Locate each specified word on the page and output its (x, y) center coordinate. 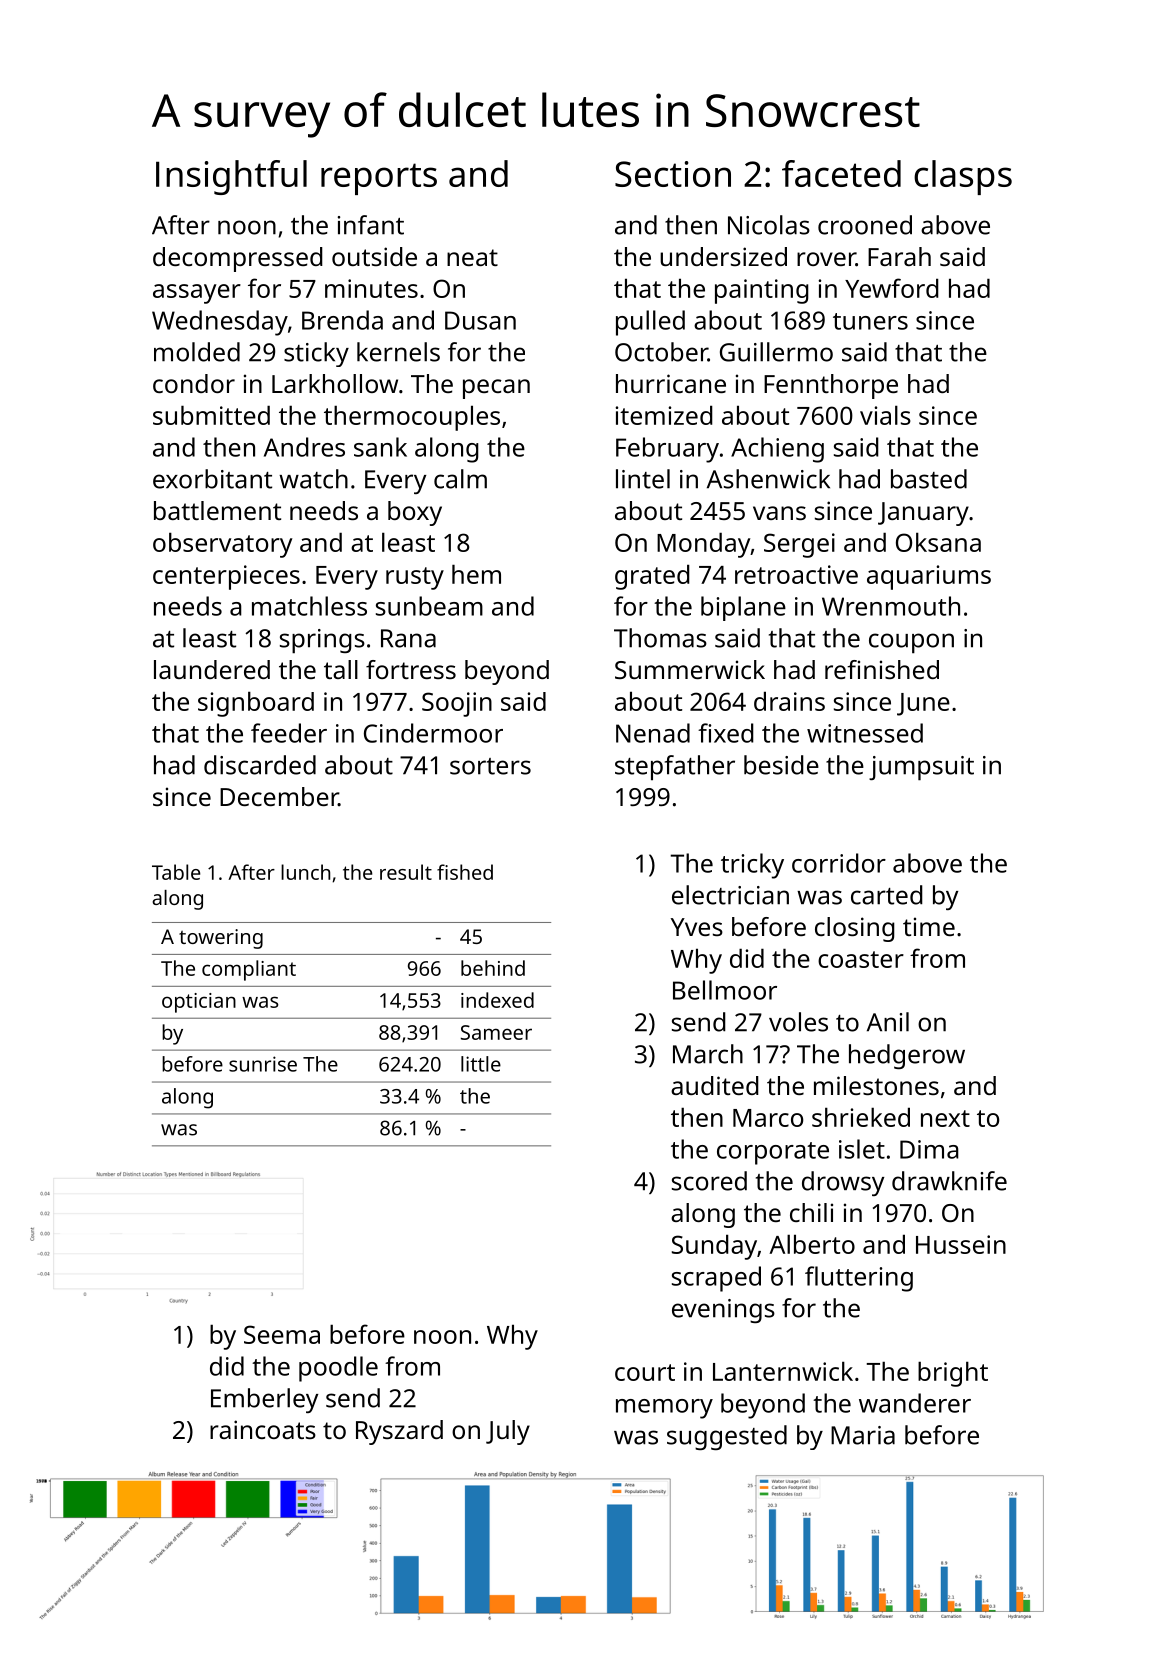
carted (887, 895)
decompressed (238, 259)
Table (176, 872)
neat (472, 257)
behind (493, 968)
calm (460, 479)
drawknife (949, 1181)
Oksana (938, 542)
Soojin (457, 704)
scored (709, 1181)
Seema (282, 1334)
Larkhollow (335, 383)
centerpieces (226, 577)
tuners (870, 321)
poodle (338, 1369)
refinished (882, 669)
